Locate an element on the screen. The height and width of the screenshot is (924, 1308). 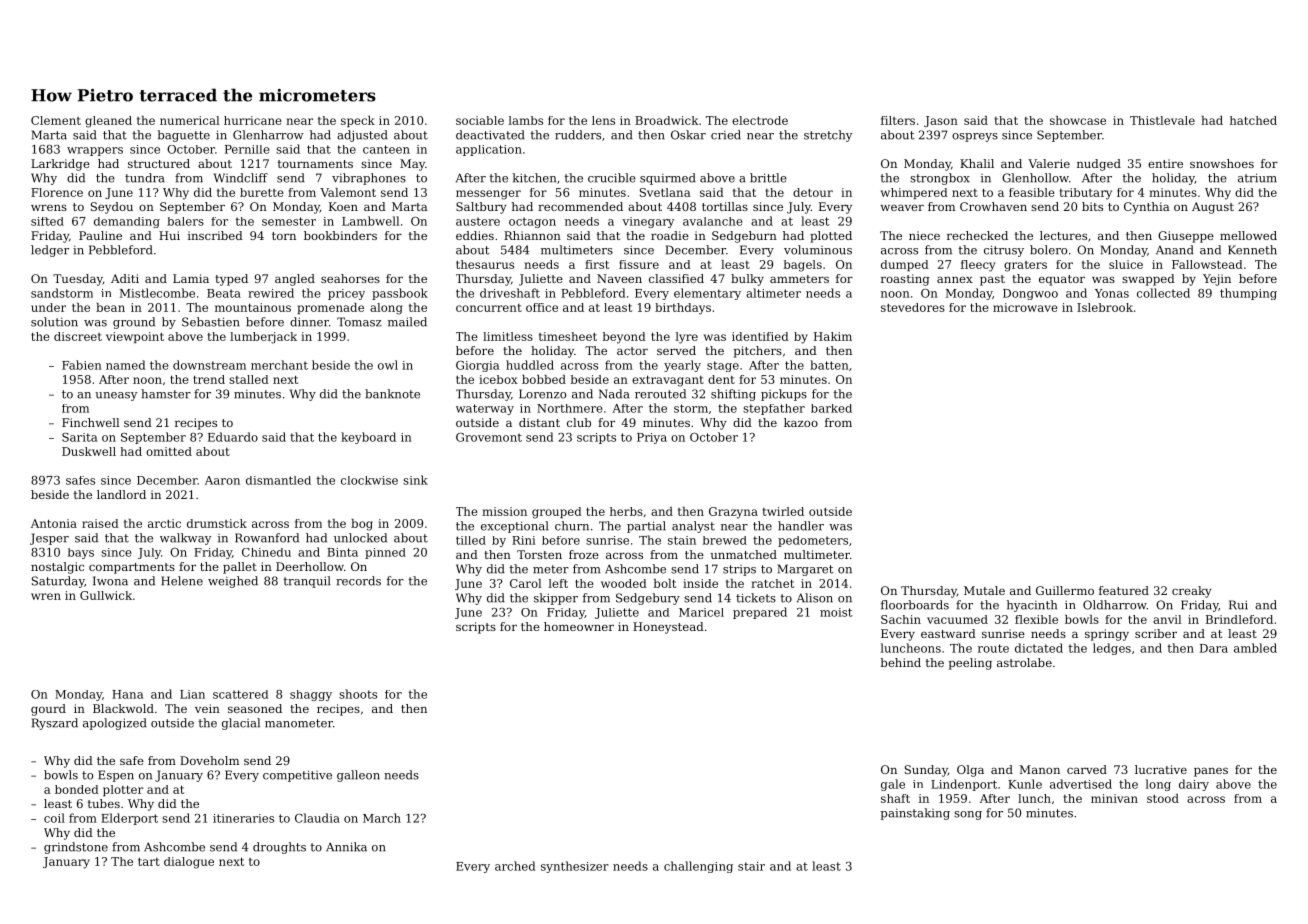
Thistlevale is located at coordinates (1162, 120).
